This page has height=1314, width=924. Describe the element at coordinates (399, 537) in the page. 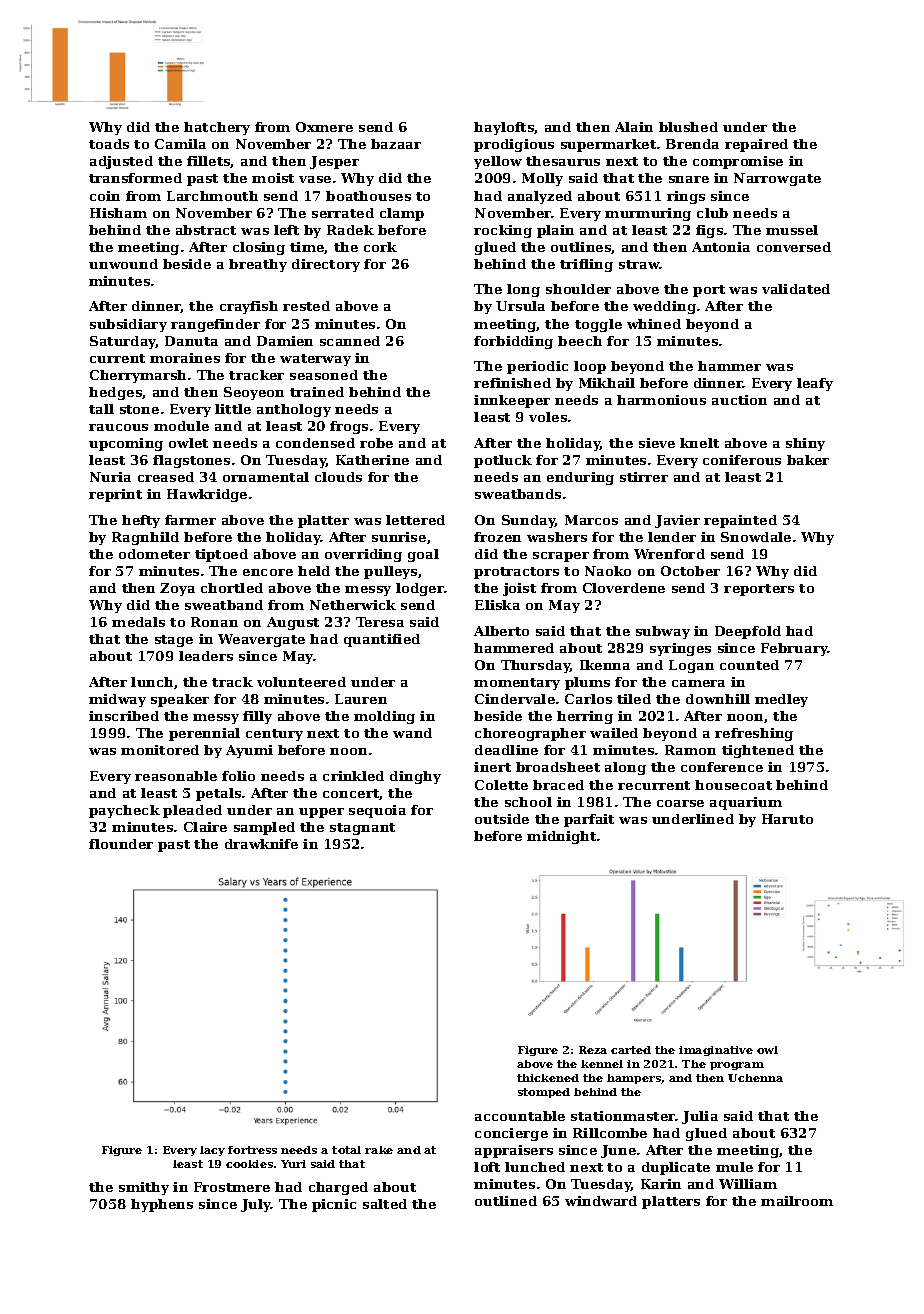

I see `sunrise` at that location.
